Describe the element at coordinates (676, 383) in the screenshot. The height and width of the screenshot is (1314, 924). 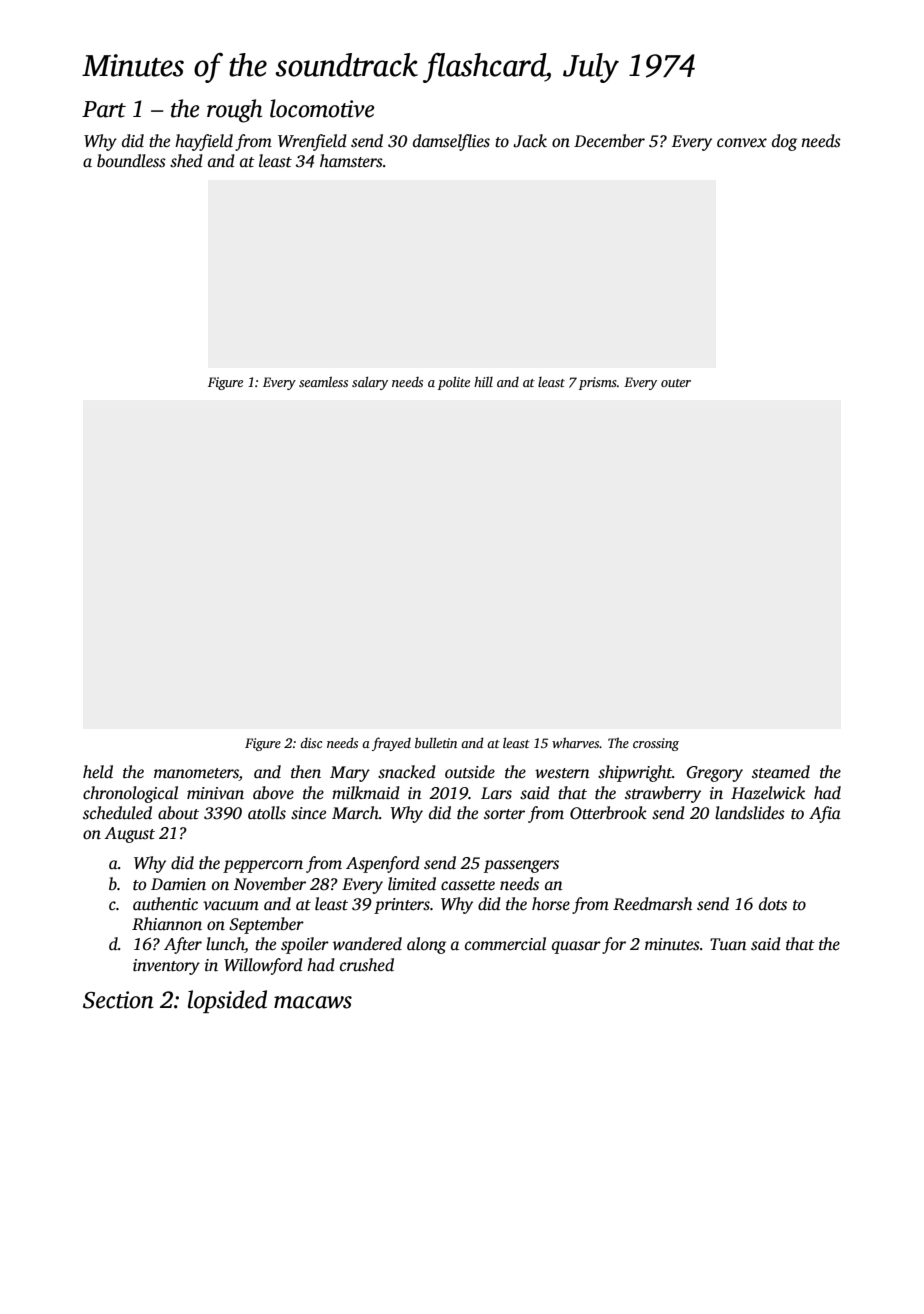
I see `outer` at that location.
